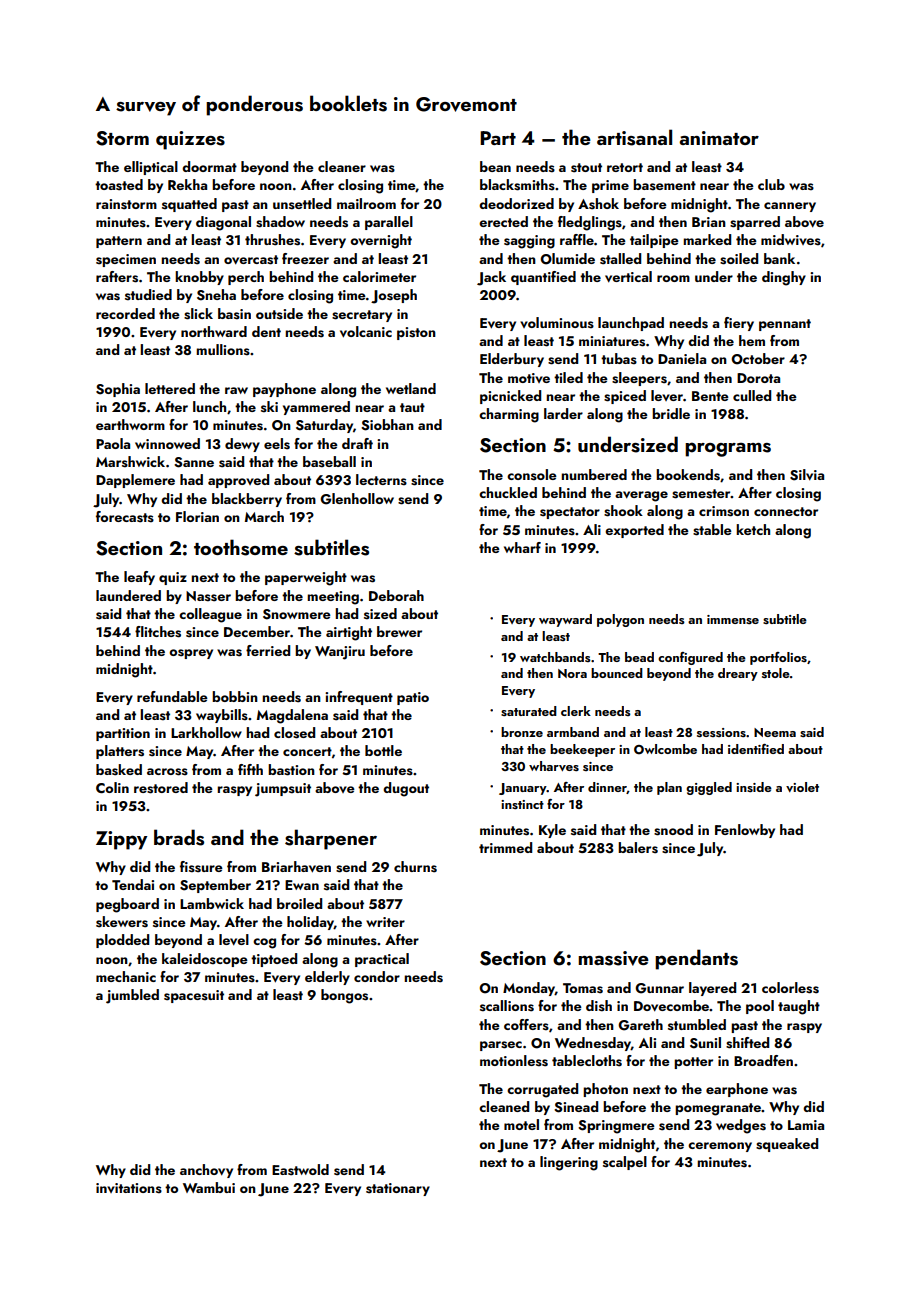 The height and width of the screenshot is (1308, 924). What do you see at coordinates (778, 658) in the screenshot?
I see `portfolios` at bounding box center [778, 658].
